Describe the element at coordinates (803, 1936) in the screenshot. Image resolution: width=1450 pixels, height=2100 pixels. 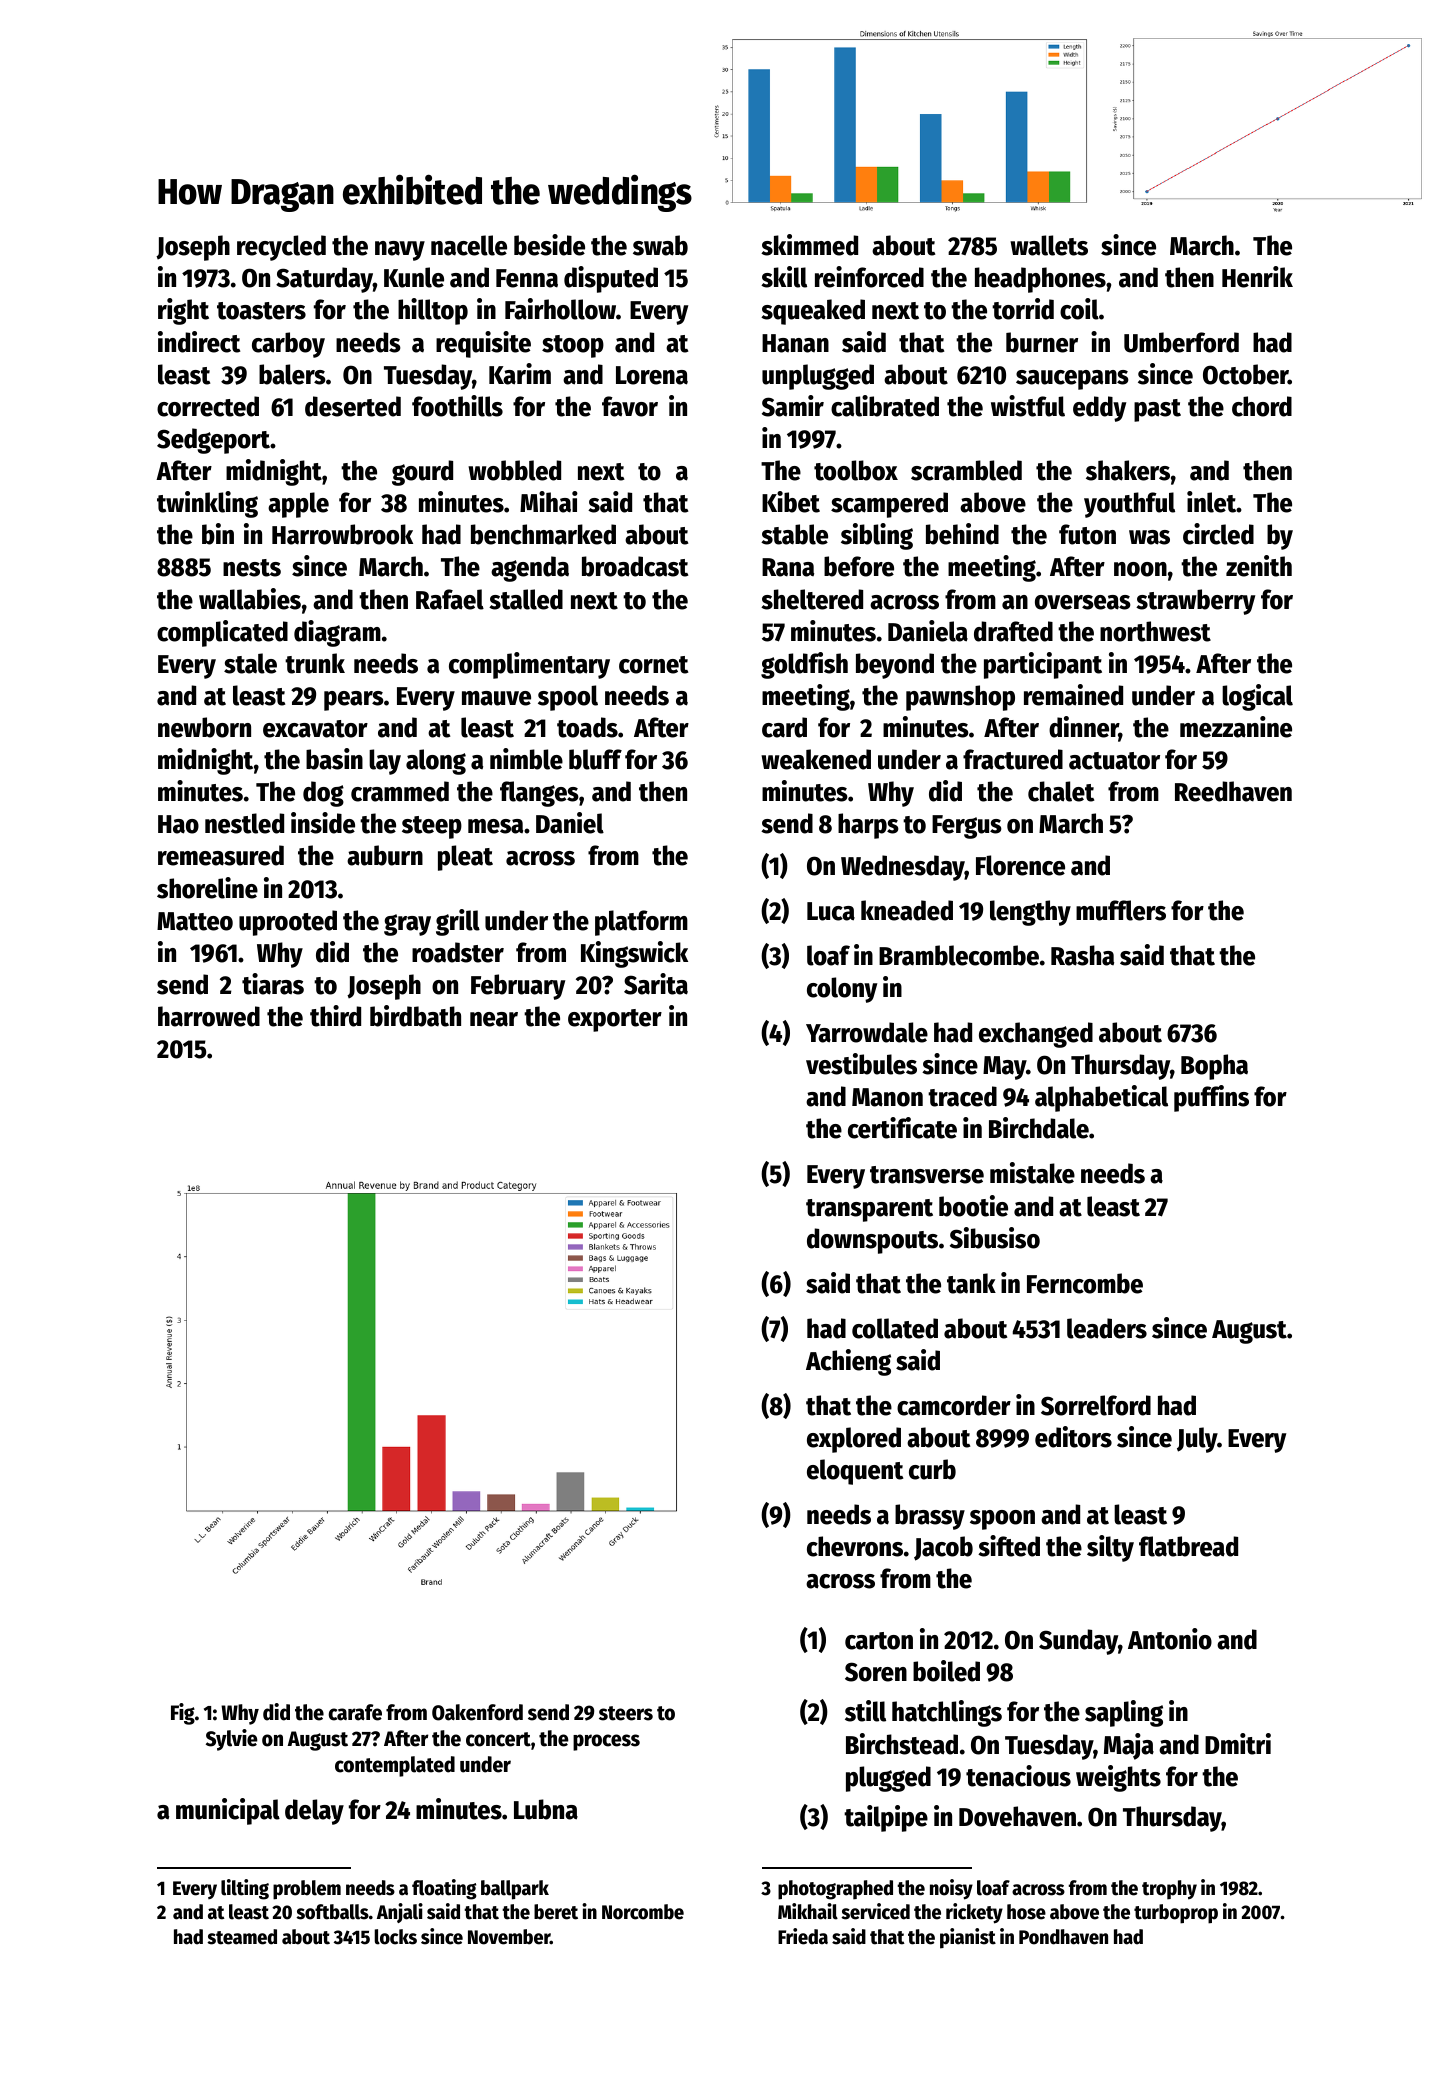
I see `Frieda` at that location.
